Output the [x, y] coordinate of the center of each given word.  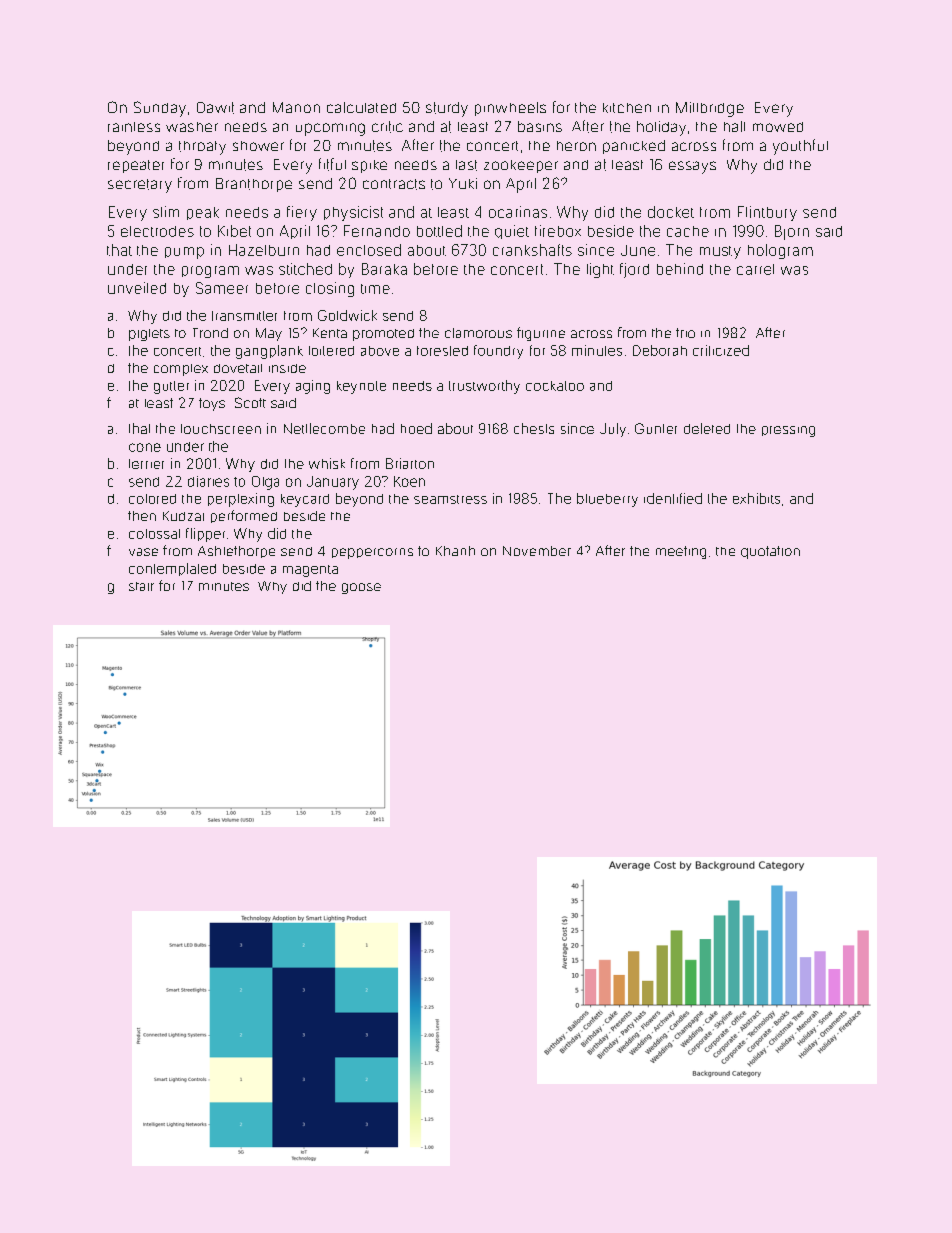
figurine [541, 334]
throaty [202, 148]
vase [143, 552]
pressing [788, 431]
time [375, 289]
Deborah [660, 350]
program [210, 272]
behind [680, 269]
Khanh [455, 551]
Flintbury [767, 213]
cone [145, 447]
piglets [149, 335]
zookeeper [521, 166]
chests [534, 428]
